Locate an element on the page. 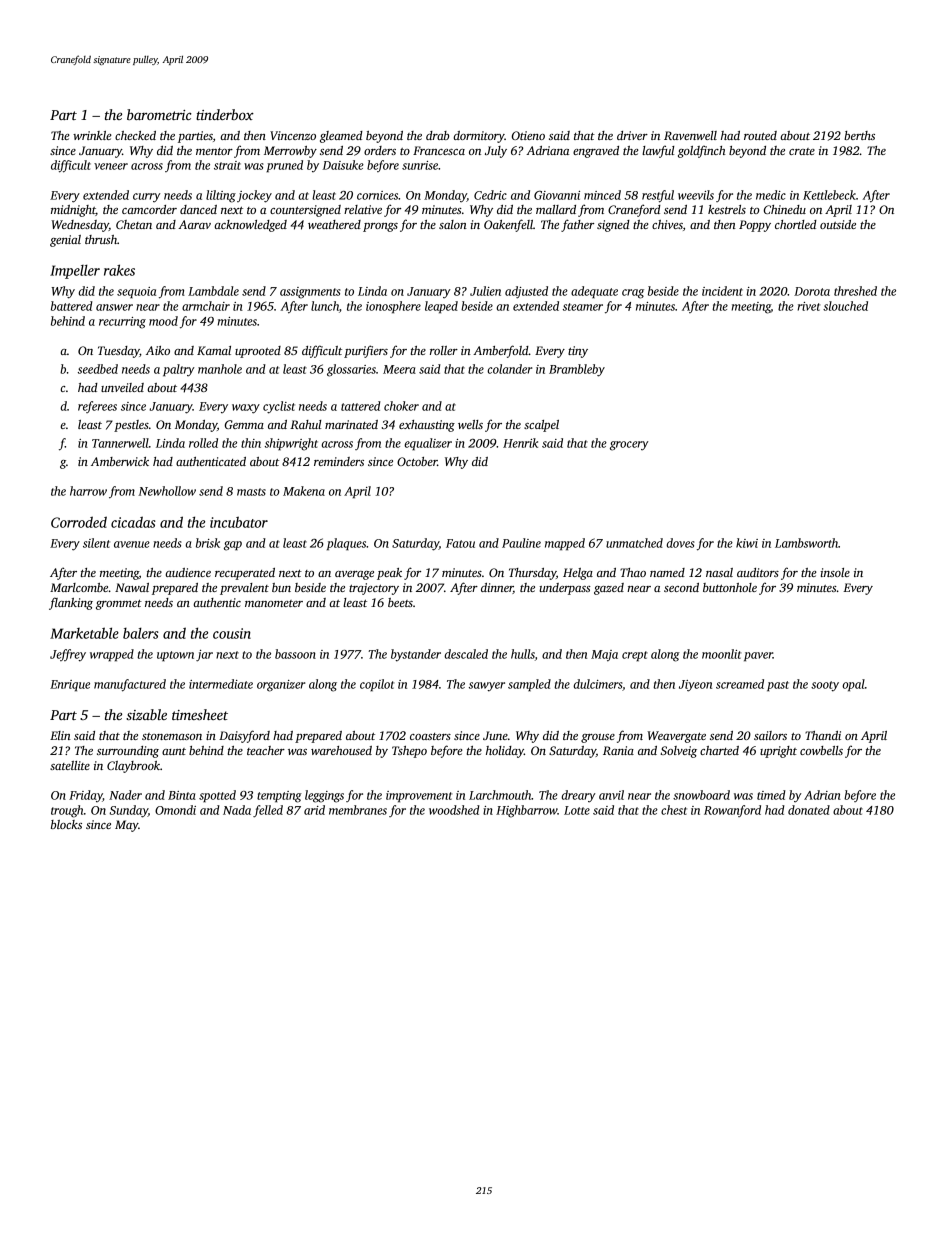 Image resolution: width=952 pixels, height=1233 pixels. Tannerwell is located at coordinates (120, 443).
